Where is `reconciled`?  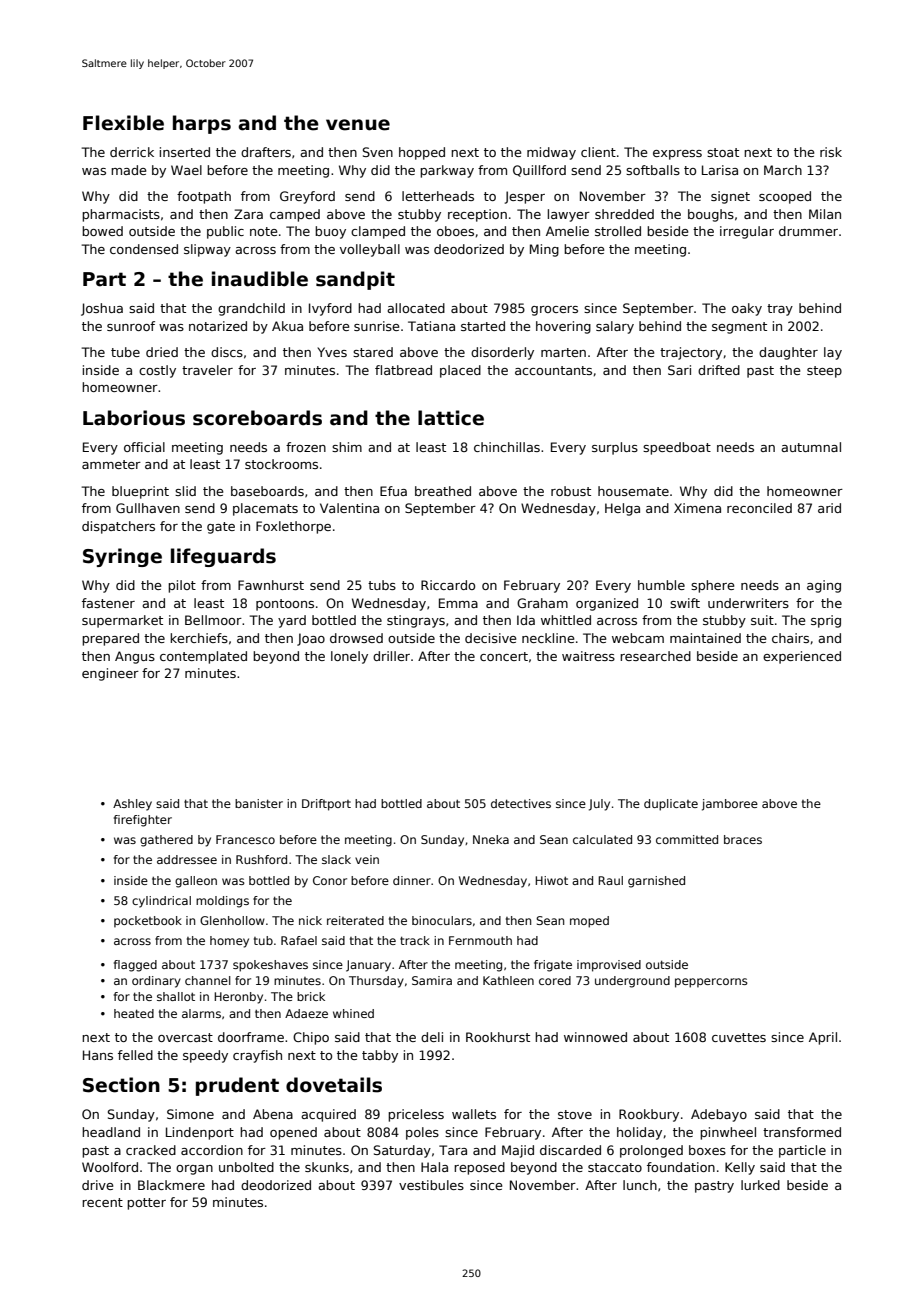 reconciled is located at coordinates (759, 508).
